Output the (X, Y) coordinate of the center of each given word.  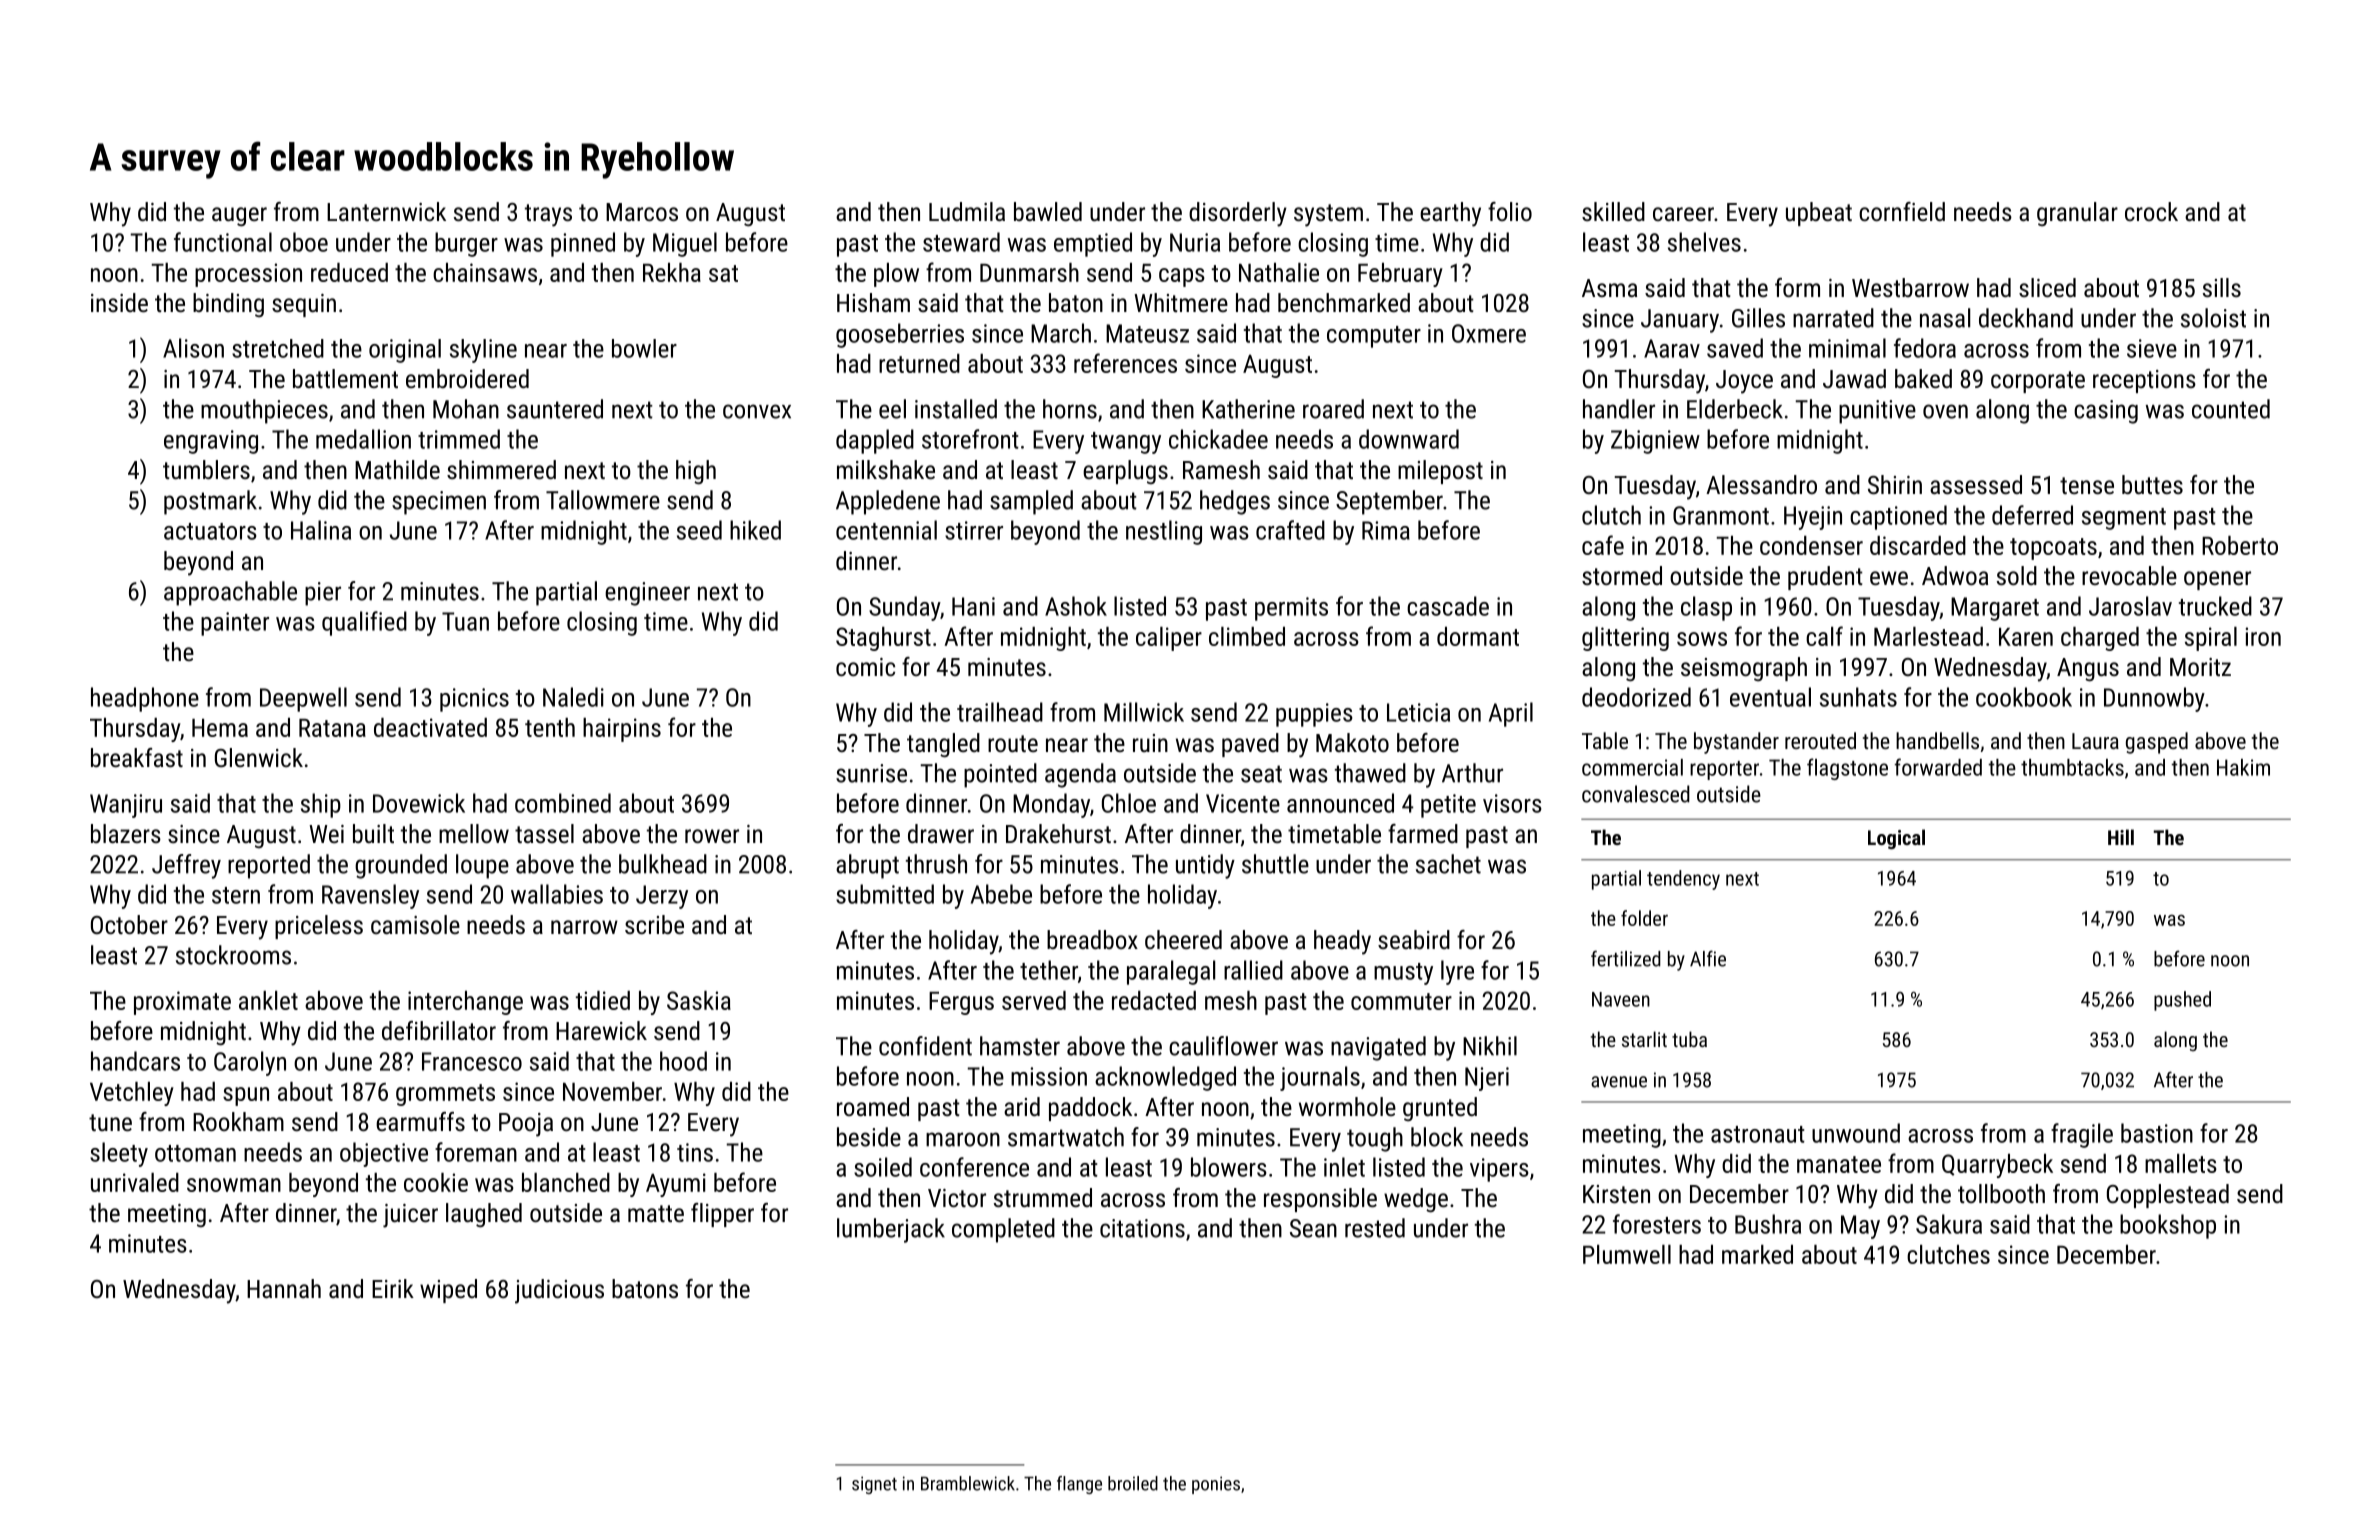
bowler (644, 348)
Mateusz (1147, 333)
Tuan (465, 621)
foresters (1657, 1224)
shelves (1704, 242)
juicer (410, 1216)
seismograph (1744, 669)
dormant (1478, 636)
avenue (1619, 1082)
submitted (885, 894)
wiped (448, 1291)
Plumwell (1627, 1254)
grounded (401, 866)
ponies (1216, 1485)
